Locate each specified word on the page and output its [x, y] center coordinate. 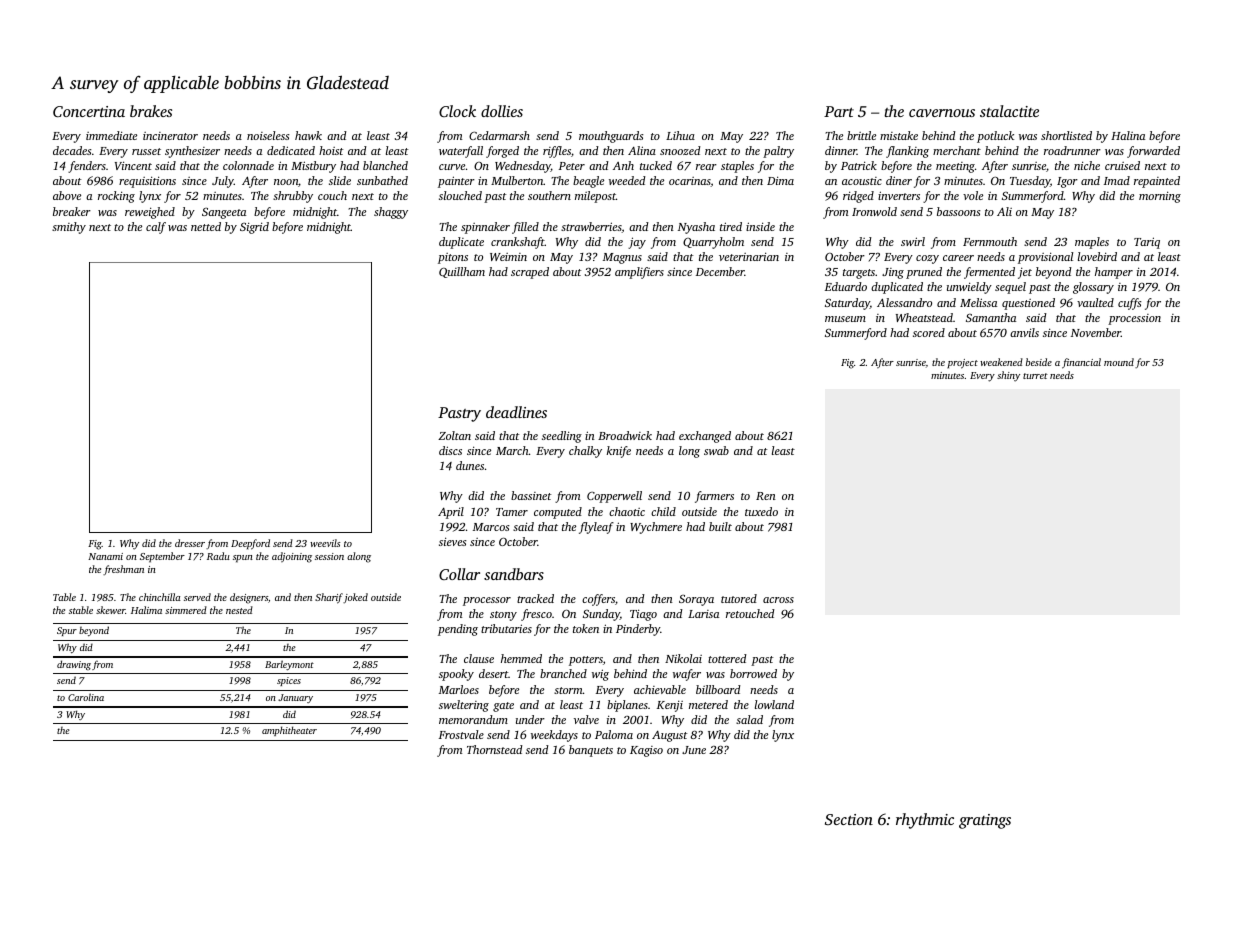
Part [839, 111]
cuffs [1130, 304]
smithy [69, 228]
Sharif [329, 598]
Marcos [491, 527]
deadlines [516, 412]
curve [452, 167]
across [778, 600]
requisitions [147, 182]
